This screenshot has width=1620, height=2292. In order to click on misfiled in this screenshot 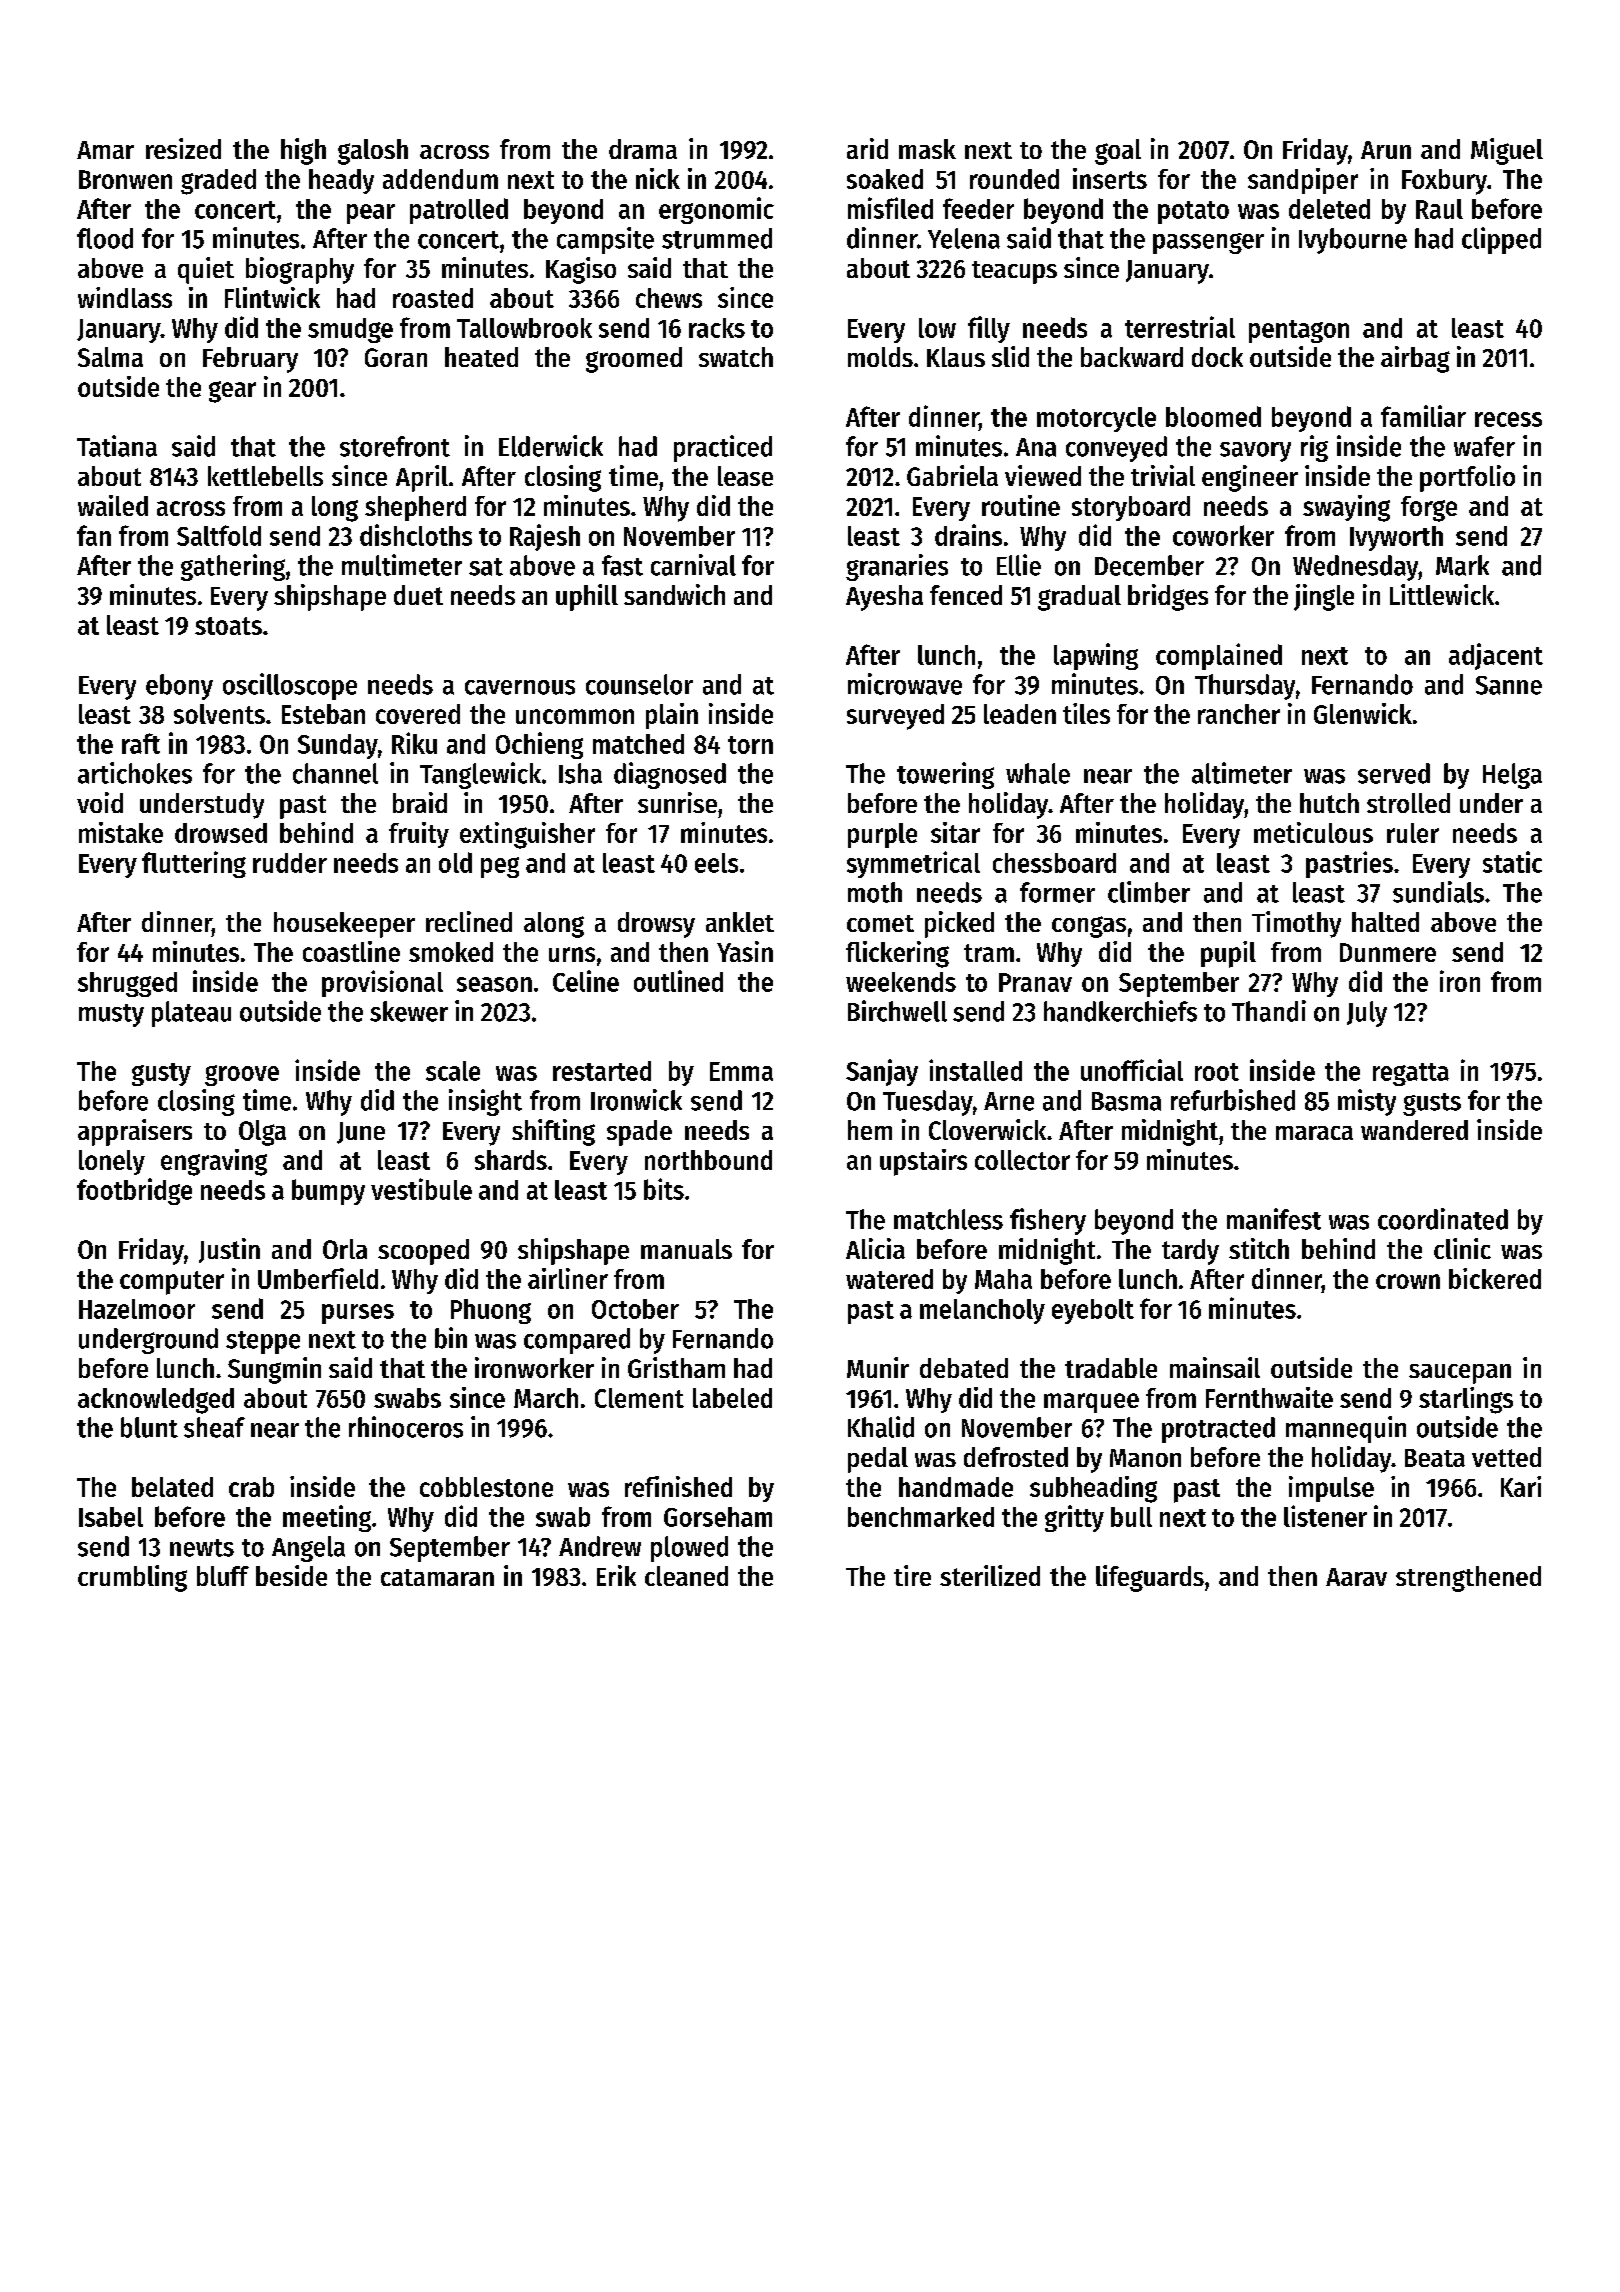, I will do `click(890, 208)`.
